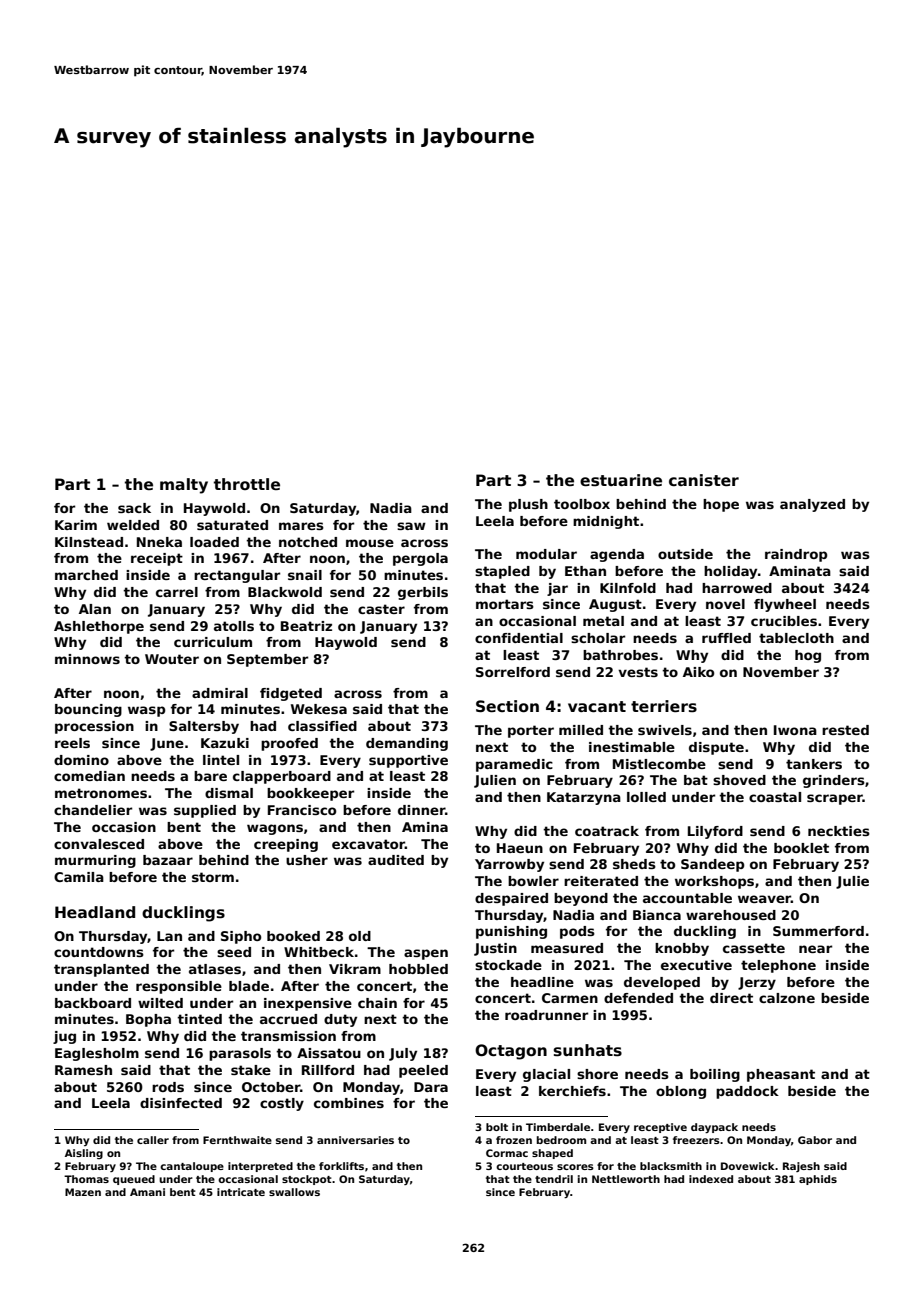  What do you see at coordinates (808, 656) in the document?
I see `hog` at bounding box center [808, 656].
